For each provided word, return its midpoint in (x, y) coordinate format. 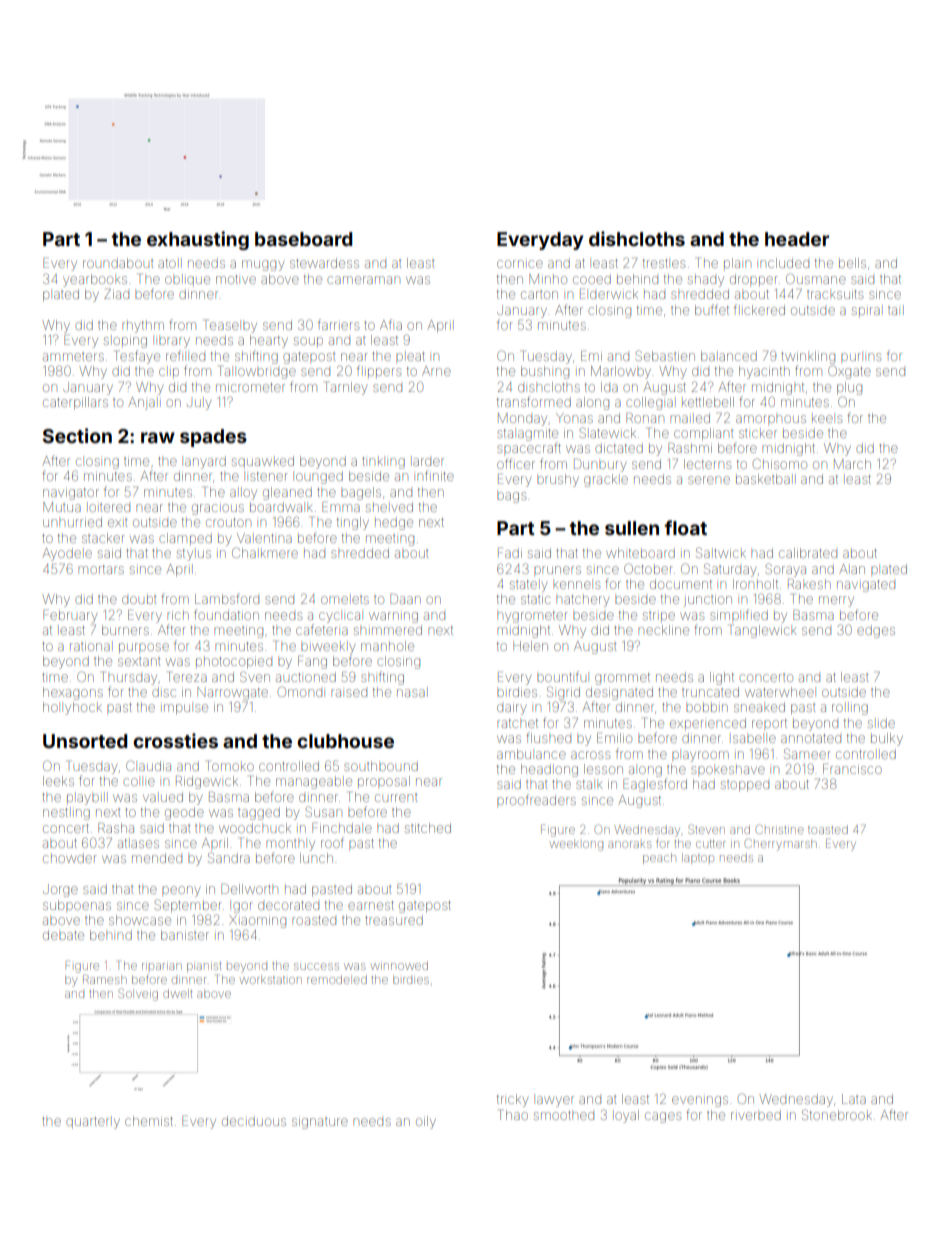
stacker (103, 538)
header (797, 239)
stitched (428, 828)
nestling (66, 814)
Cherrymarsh (781, 844)
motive (236, 279)
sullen (632, 528)
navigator (71, 493)
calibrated (808, 553)
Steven (706, 829)
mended (157, 858)
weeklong (576, 845)
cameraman (363, 280)
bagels (361, 493)
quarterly (93, 1123)
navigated (866, 586)
